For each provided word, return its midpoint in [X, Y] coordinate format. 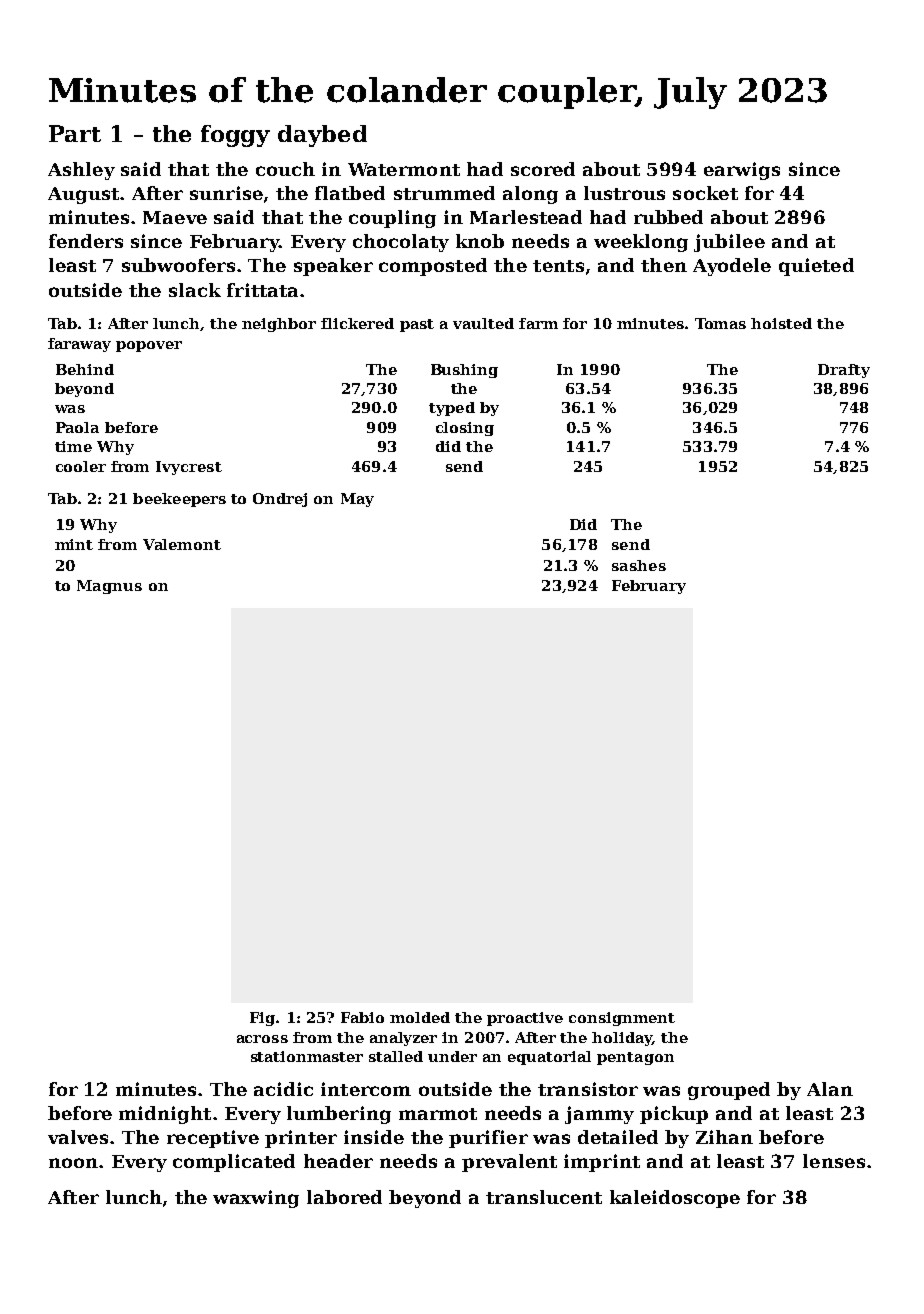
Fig [262, 1019]
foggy [235, 136]
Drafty [844, 371]
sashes [639, 565]
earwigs [742, 171]
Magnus [109, 587]
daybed [322, 136]
